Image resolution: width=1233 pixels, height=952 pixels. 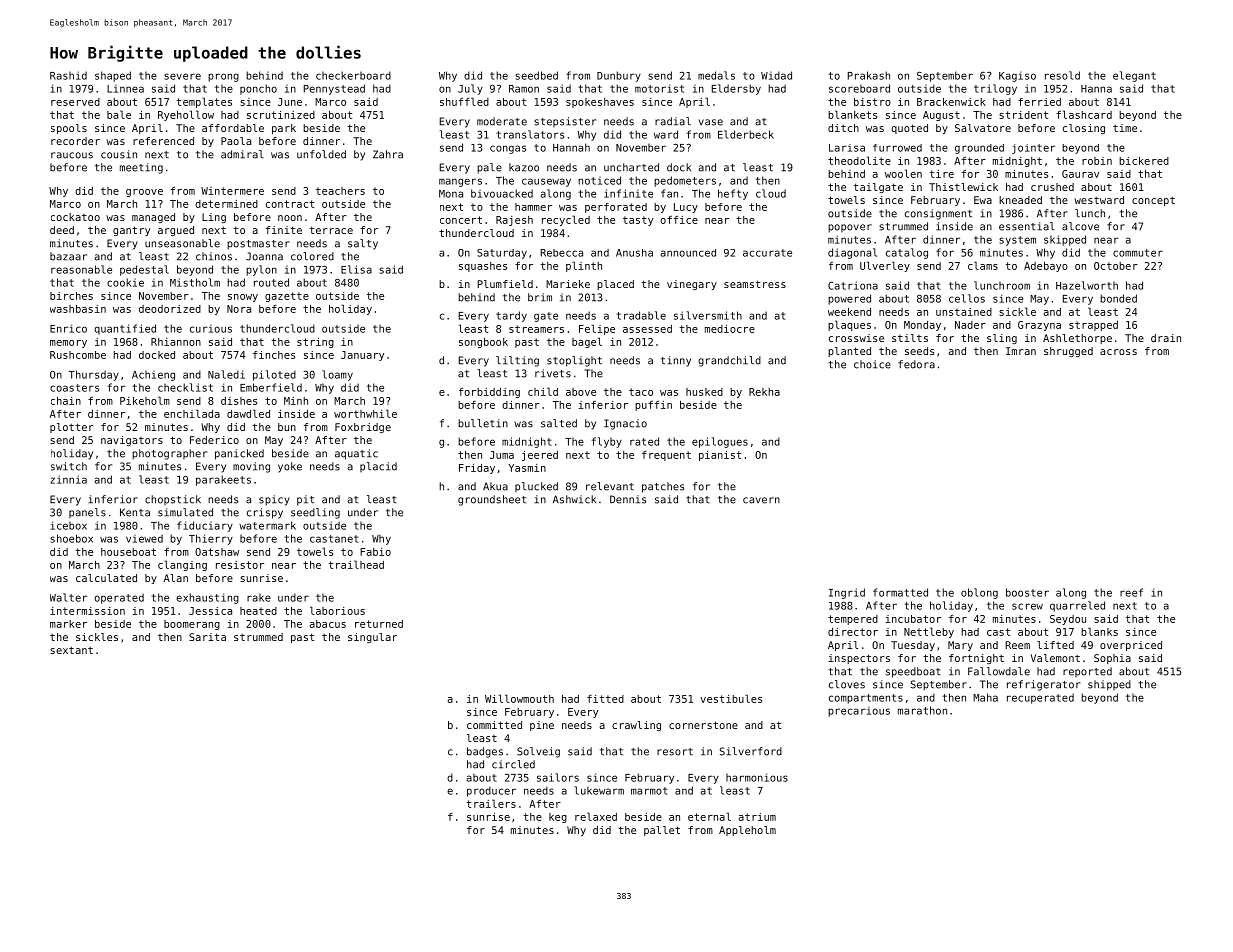 I want to click on puffin, so click(x=653, y=406).
